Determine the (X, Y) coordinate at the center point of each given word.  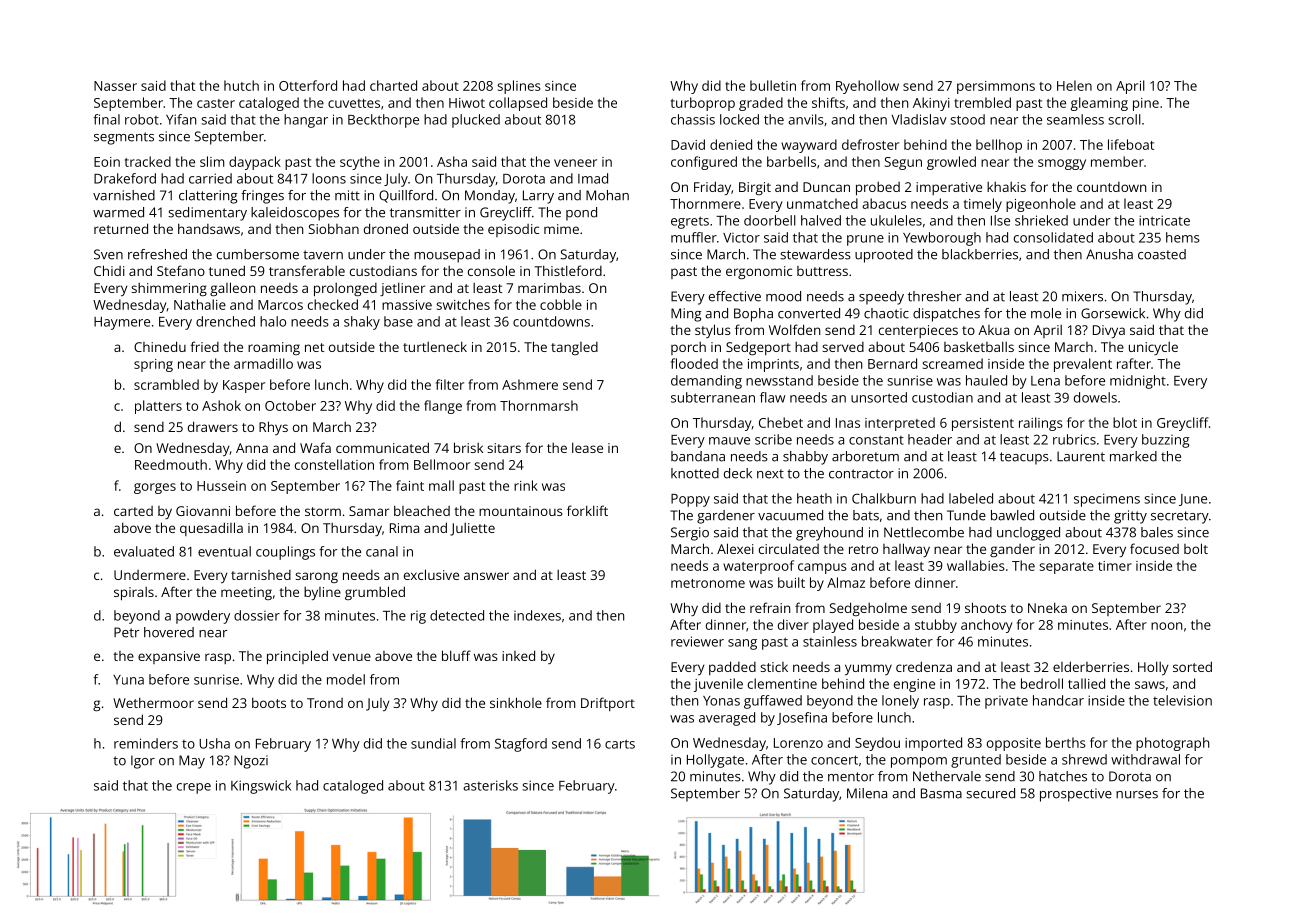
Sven (108, 254)
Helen (1074, 85)
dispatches (946, 315)
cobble (561, 304)
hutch (241, 85)
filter (450, 384)
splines (519, 87)
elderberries (1091, 666)
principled (297, 657)
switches (463, 304)
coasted (1162, 254)
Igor (143, 762)
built (791, 582)
